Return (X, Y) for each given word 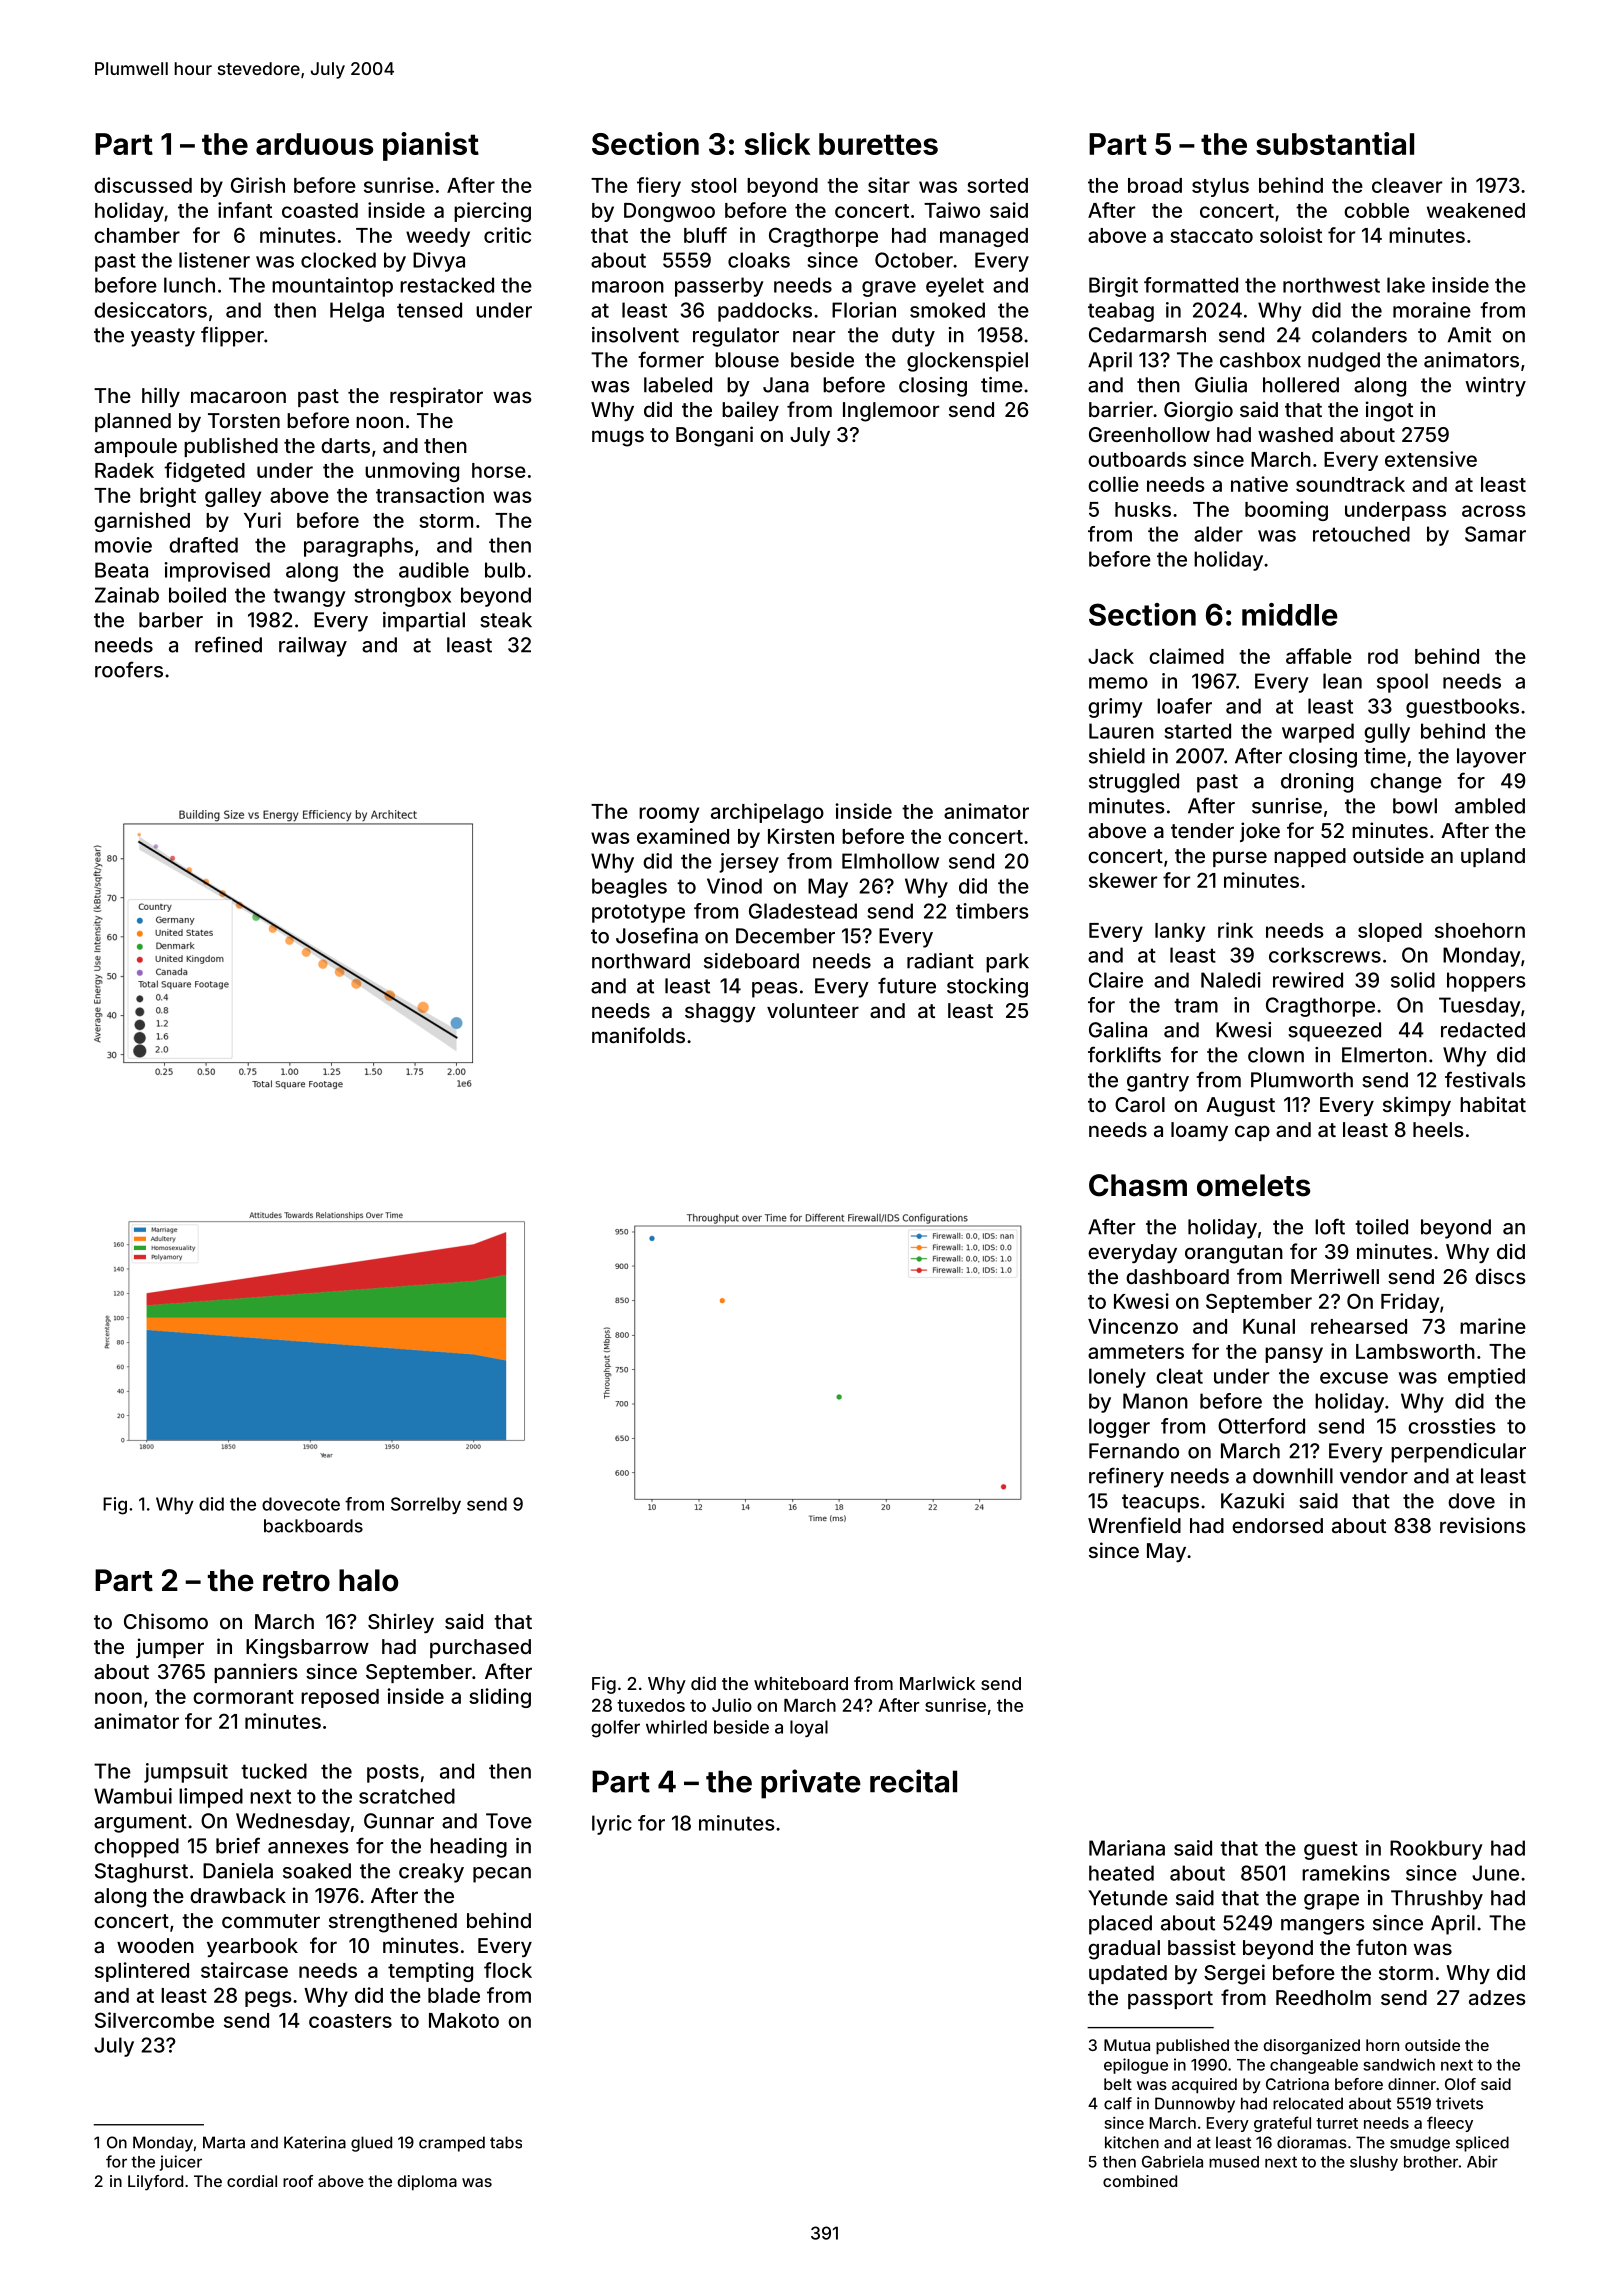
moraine (1432, 310)
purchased (480, 1648)
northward (641, 961)
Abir (1482, 2161)
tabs (506, 2142)
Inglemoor (891, 412)
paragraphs (358, 547)
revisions (1483, 1525)
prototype (638, 913)
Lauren (1121, 731)
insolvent (635, 335)
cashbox (1260, 360)
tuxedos (651, 1705)
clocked (338, 260)
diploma (427, 2183)
